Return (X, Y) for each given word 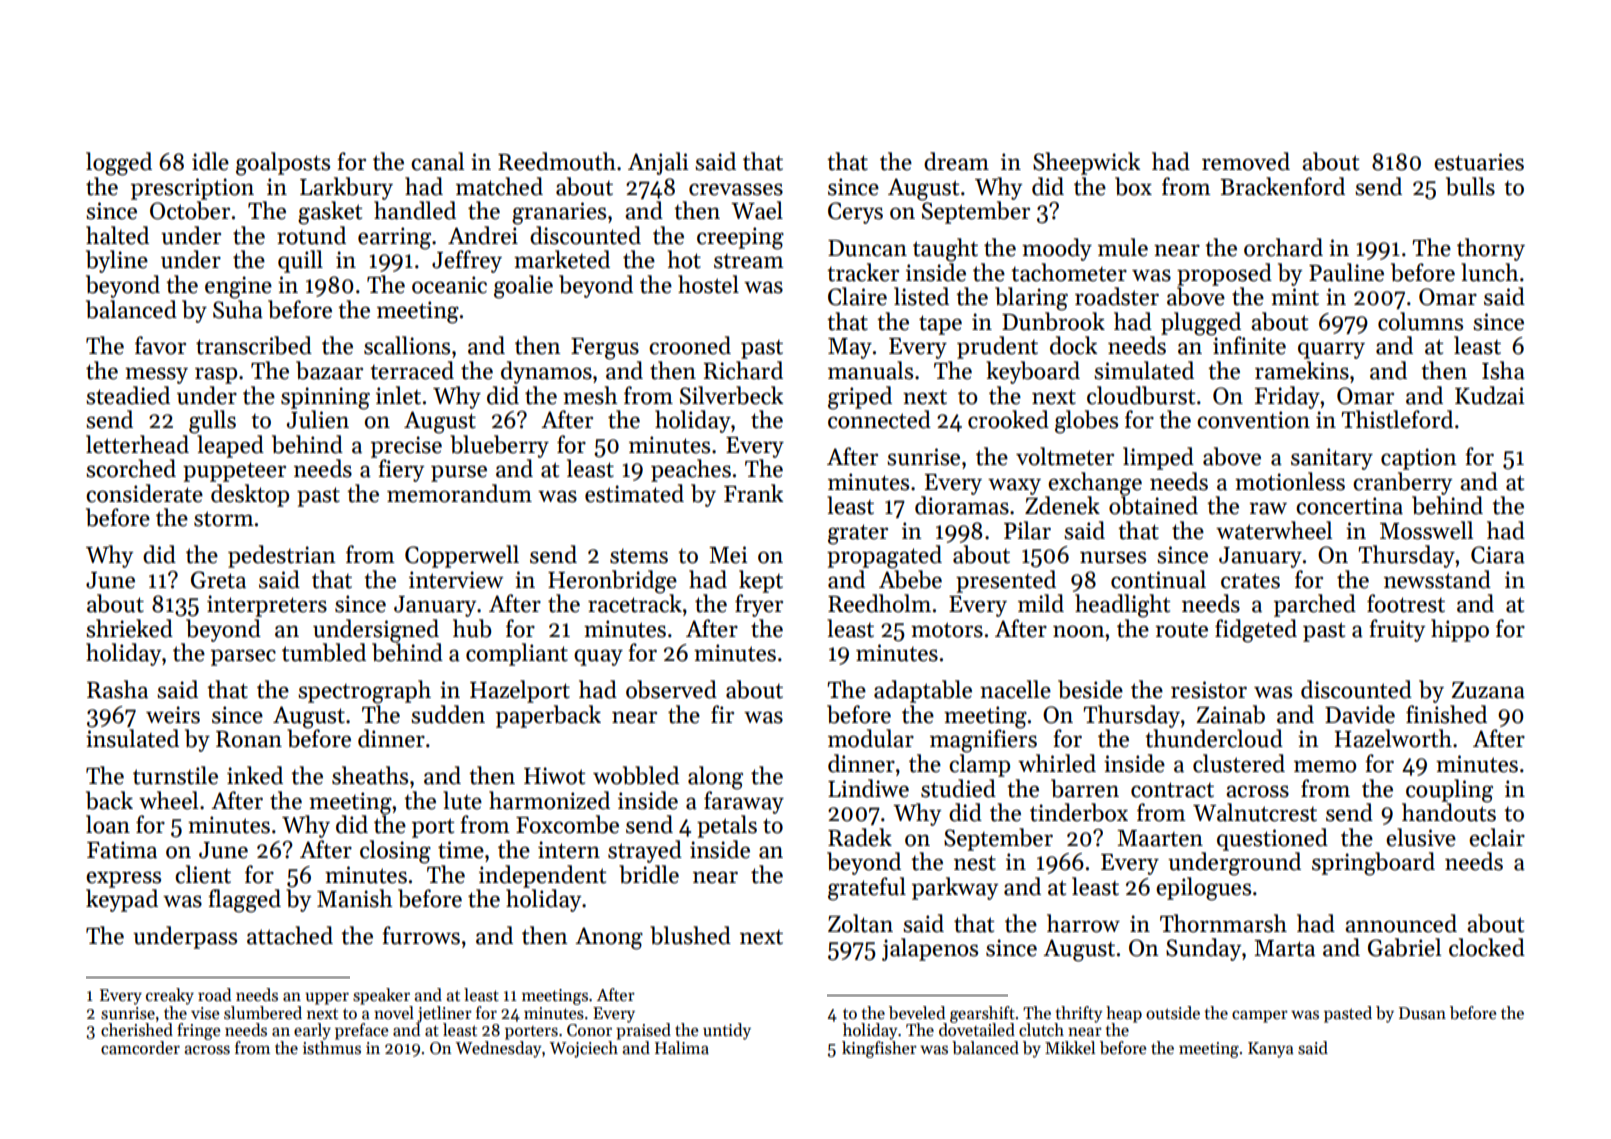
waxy (1014, 486)
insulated (132, 738)
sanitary (1332, 459)
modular (871, 738)
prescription (192, 189)
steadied (128, 395)
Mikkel (1070, 1048)
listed (921, 296)
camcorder (140, 1048)
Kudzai (1490, 395)
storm (224, 519)
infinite (1249, 345)
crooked (1008, 419)
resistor (1209, 690)
